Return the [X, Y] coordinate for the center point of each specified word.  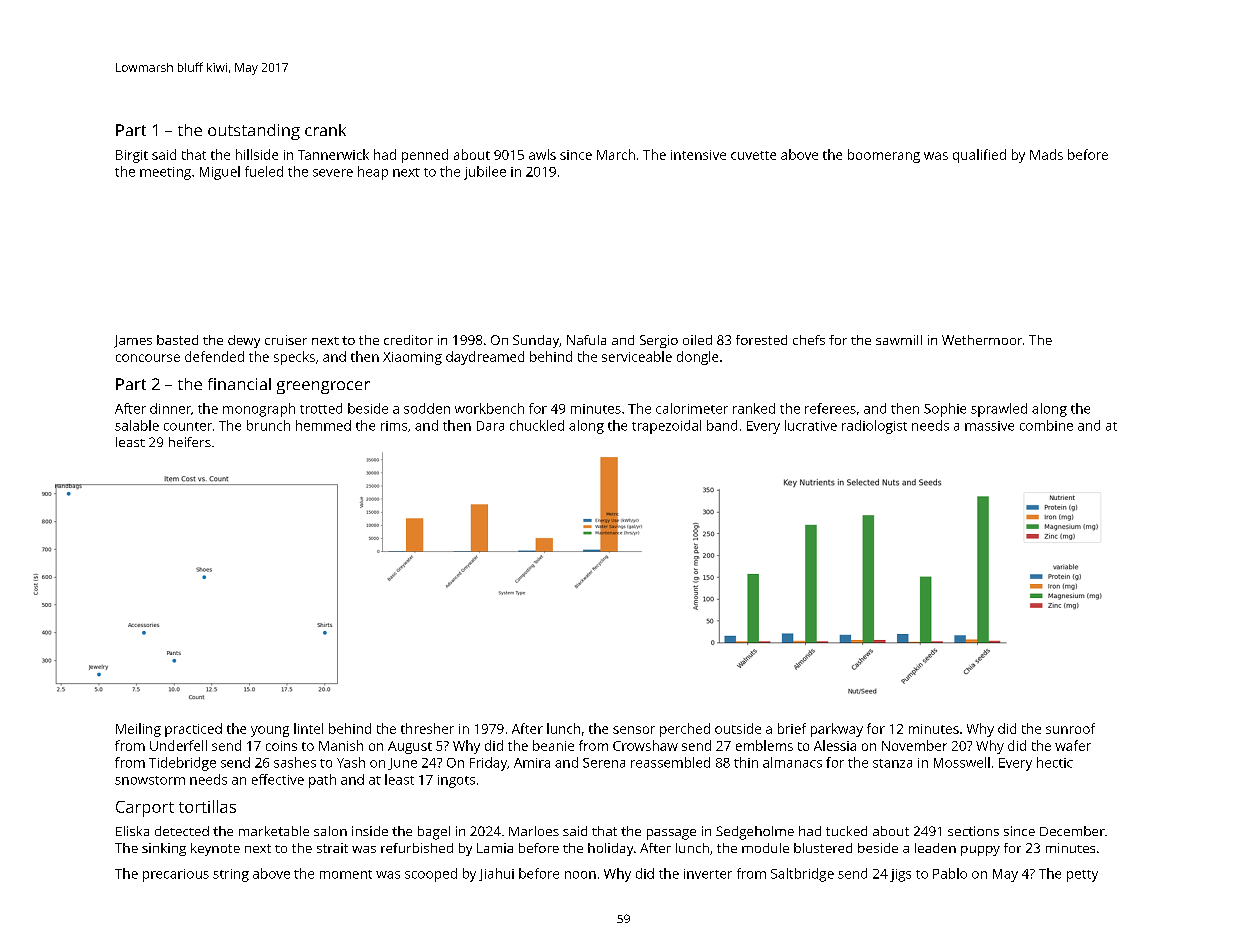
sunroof [1070, 728]
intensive [698, 155]
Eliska [132, 831]
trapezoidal [666, 427]
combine [1046, 425]
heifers [190, 442]
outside [738, 728]
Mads [1046, 154]
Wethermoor [982, 340]
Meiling [138, 730]
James [133, 341]
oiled [697, 340]
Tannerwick [333, 154]
